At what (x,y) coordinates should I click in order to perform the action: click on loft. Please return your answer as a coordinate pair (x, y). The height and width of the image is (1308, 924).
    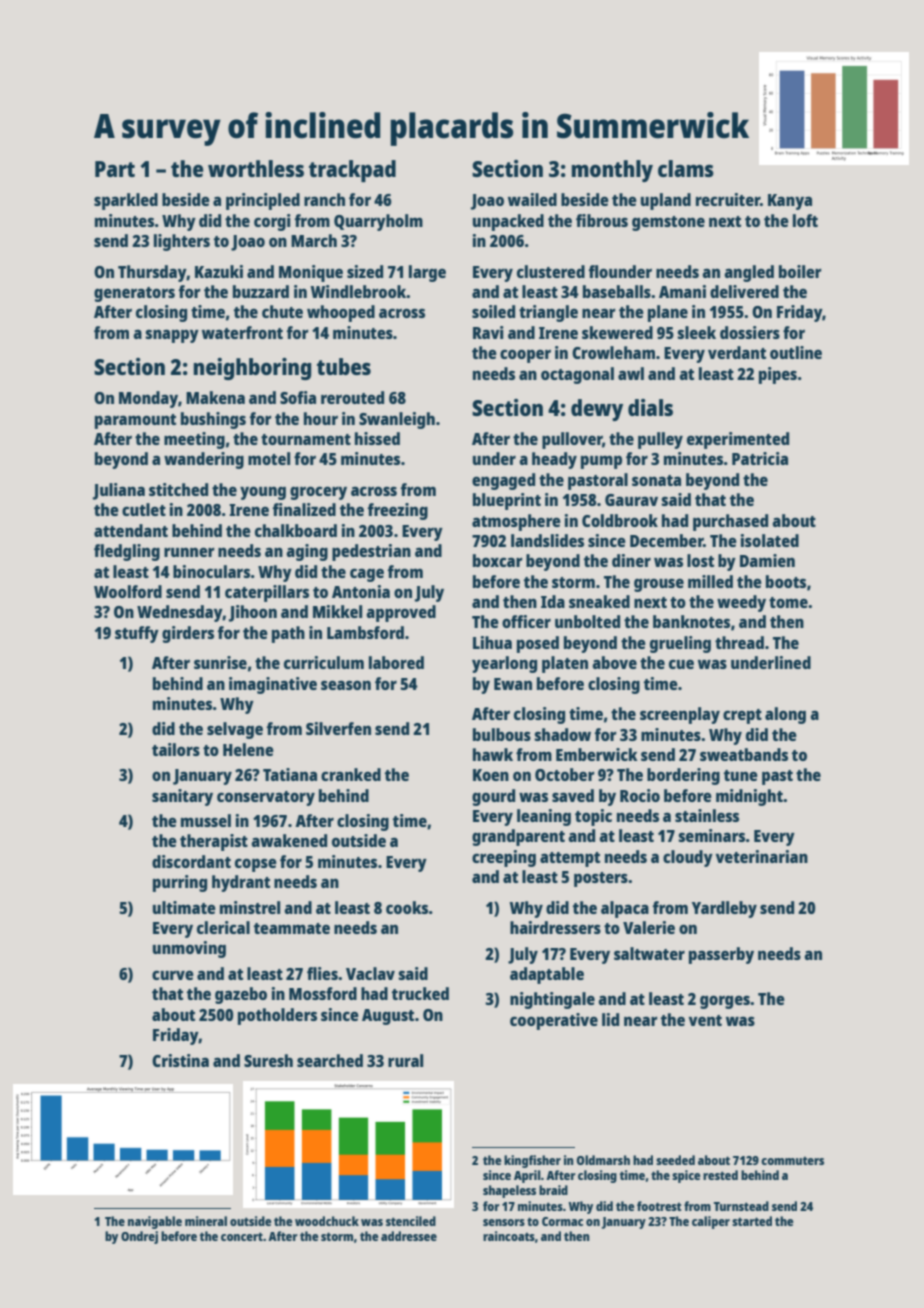
    Looking at the image, I should click on (805, 220).
